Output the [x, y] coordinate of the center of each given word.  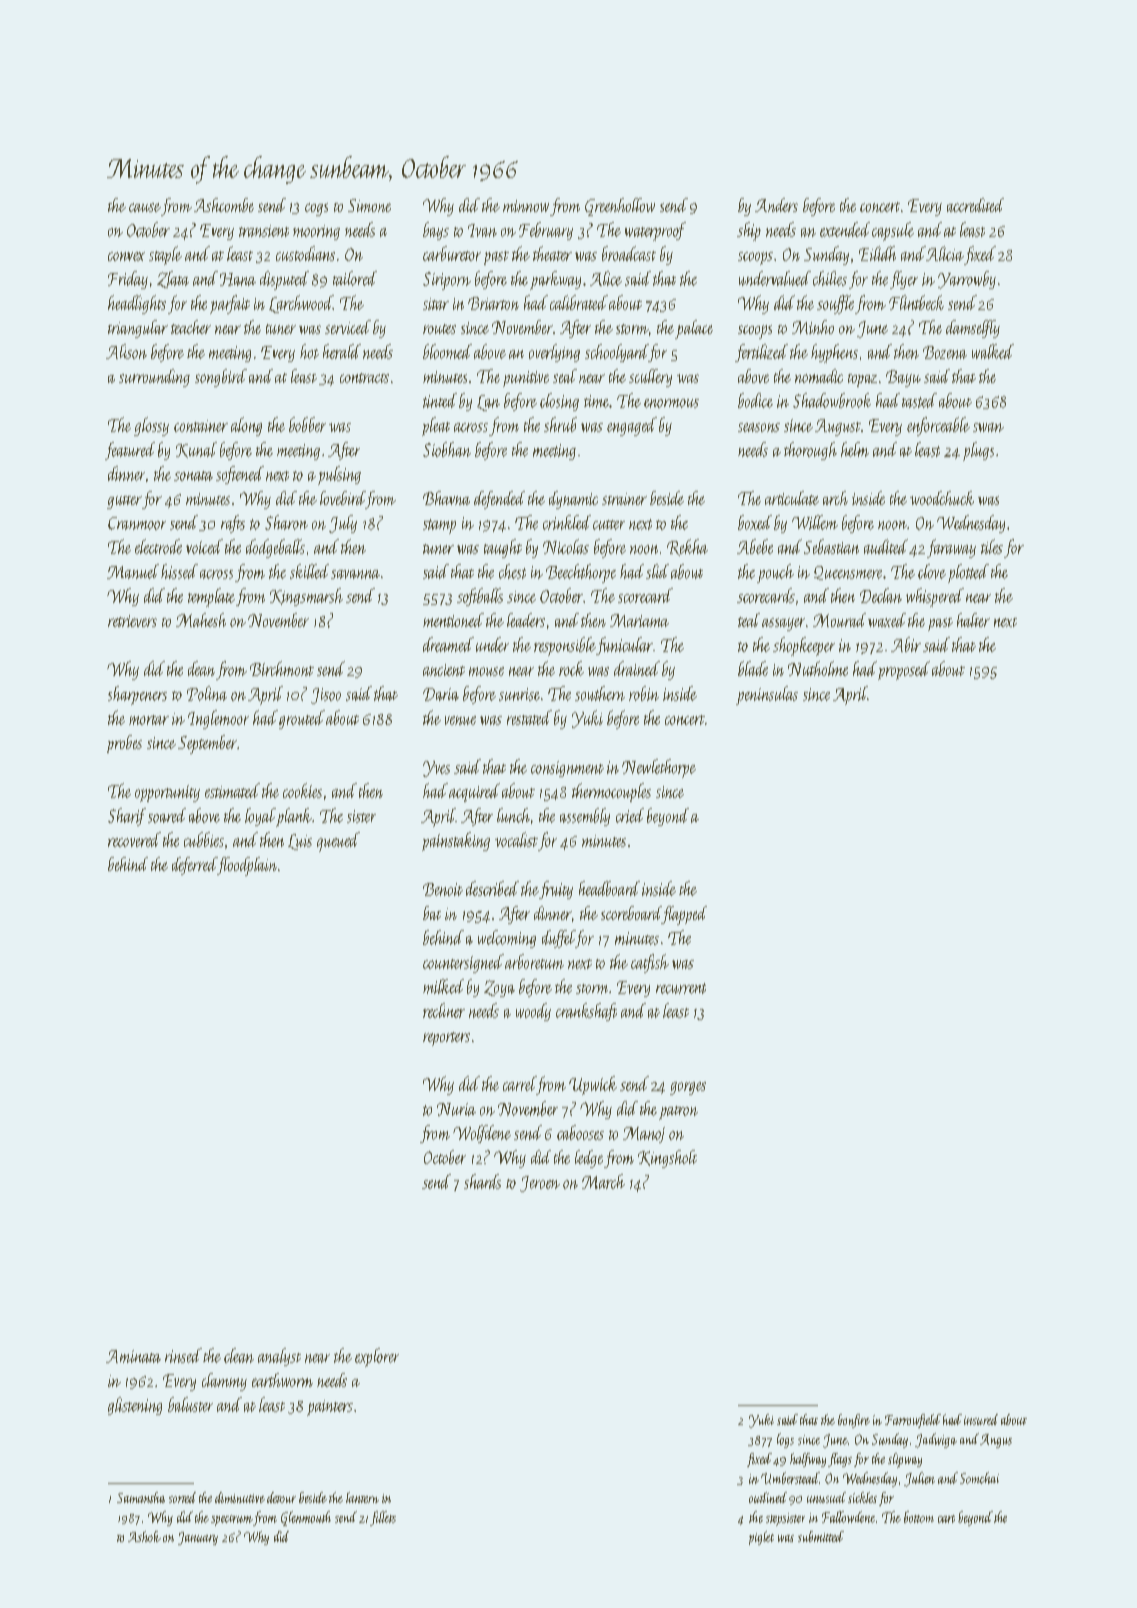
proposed [904, 670]
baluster [190, 1404]
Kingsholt [667, 1159]
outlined [768, 1497]
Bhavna [446, 498]
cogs [316, 209]
